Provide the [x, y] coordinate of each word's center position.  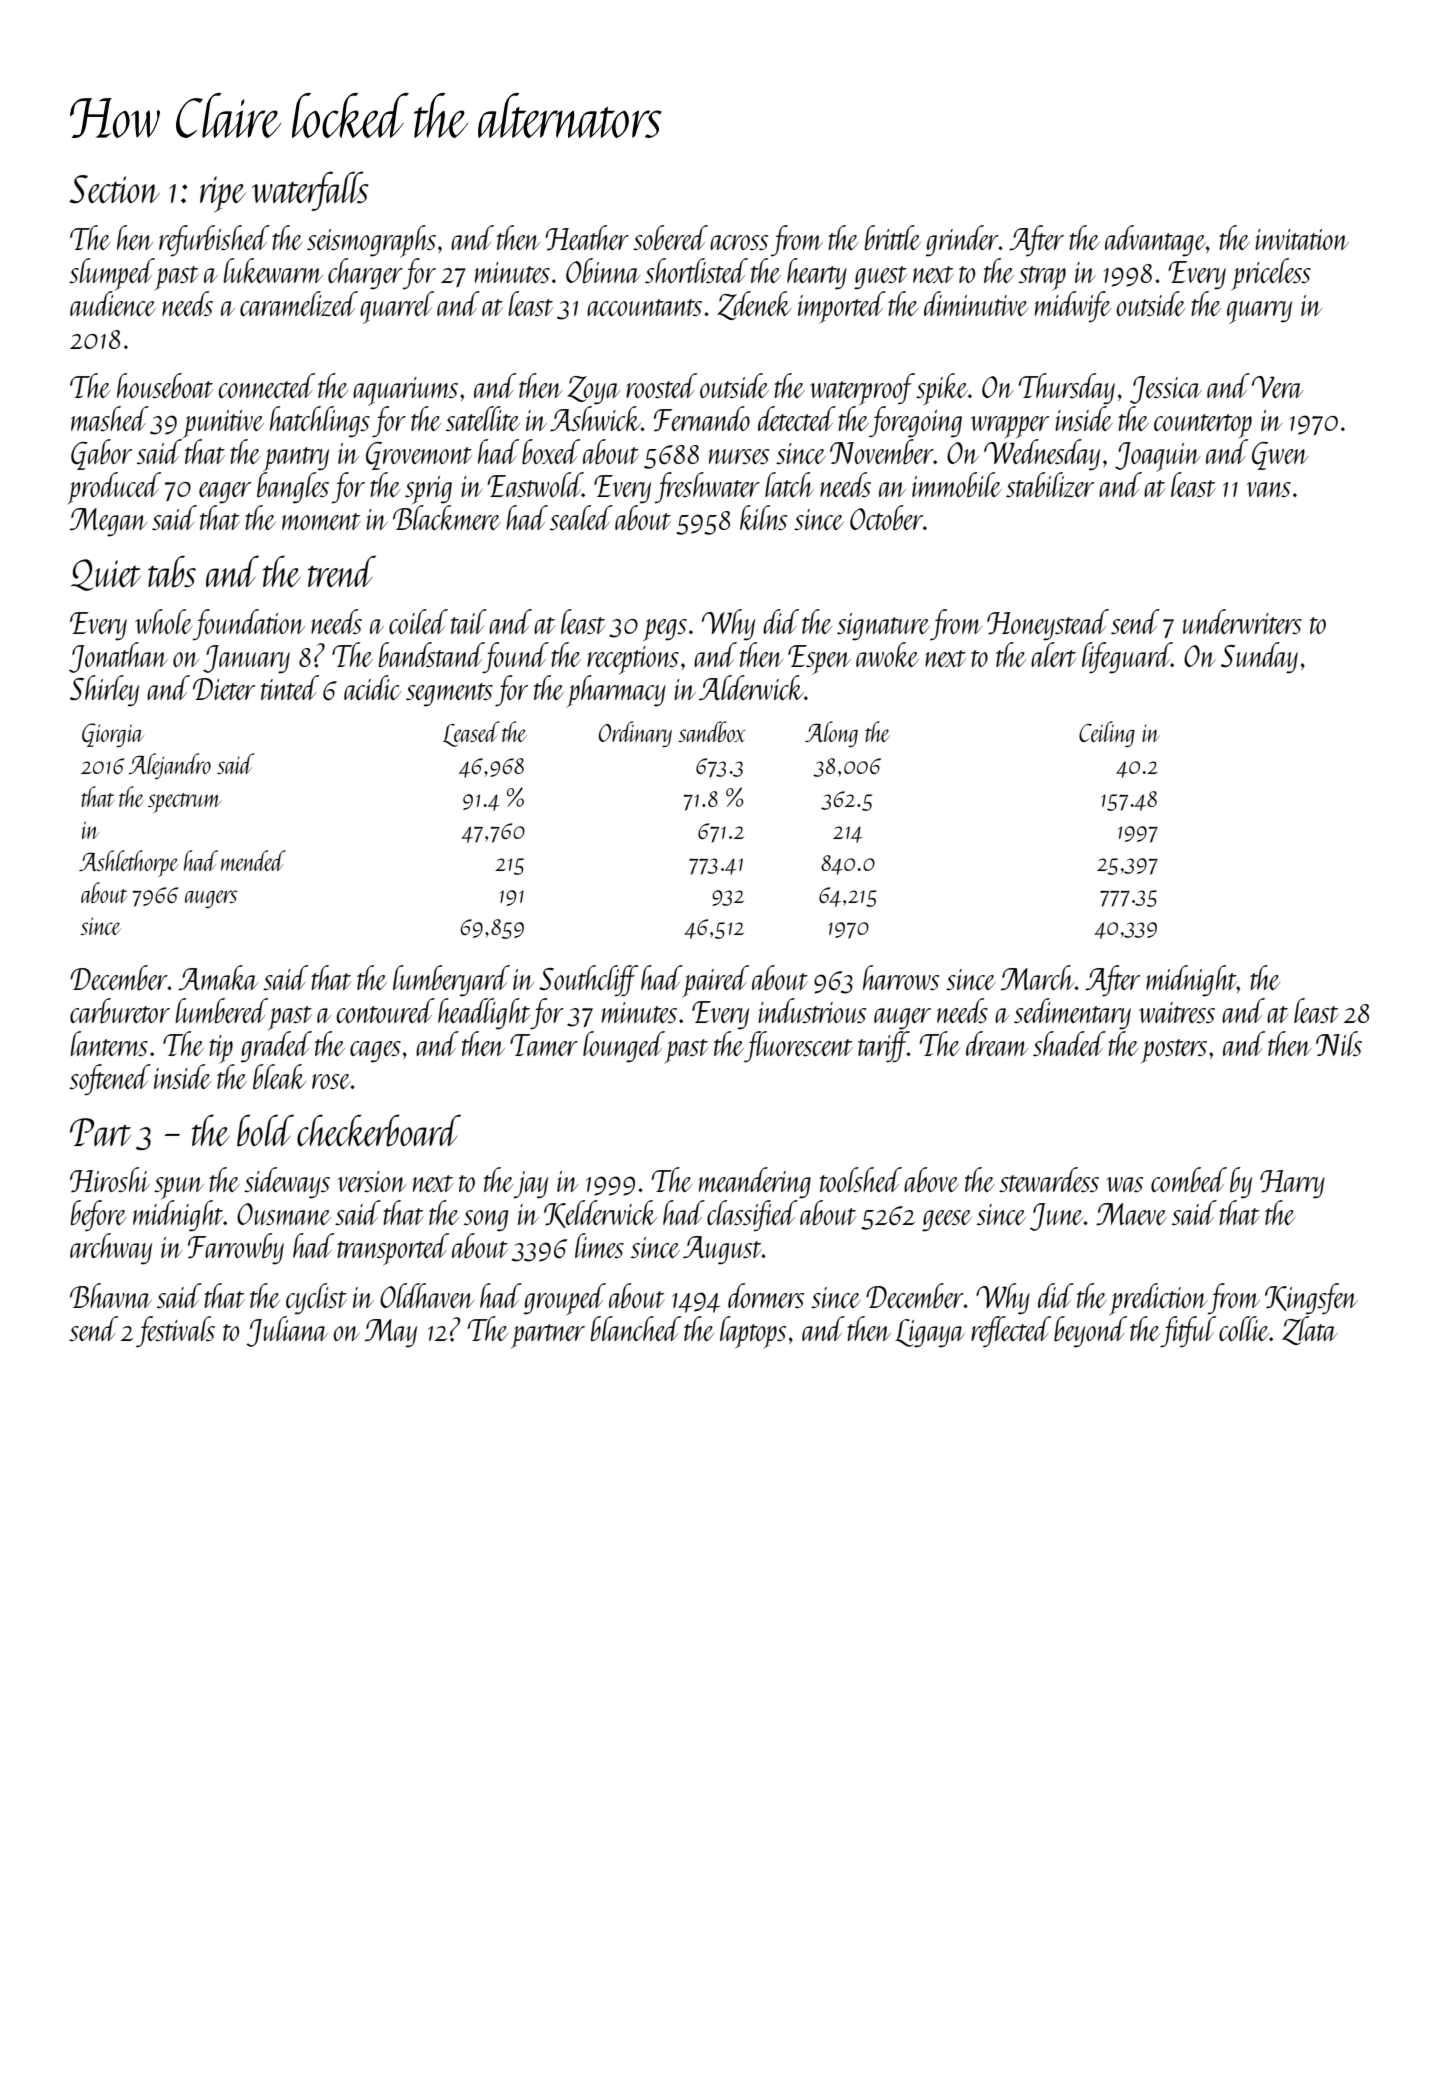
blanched [636, 1328]
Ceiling [1107, 734]
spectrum [184, 803]
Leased [471, 734]
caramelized [299, 304]
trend [342, 571]
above [931, 1179]
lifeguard [1127, 658]
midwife [1073, 306]
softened [110, 1079]
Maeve [1131, 1214]
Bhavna [111, 1295]
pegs [665, 630]
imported [842, 307]
